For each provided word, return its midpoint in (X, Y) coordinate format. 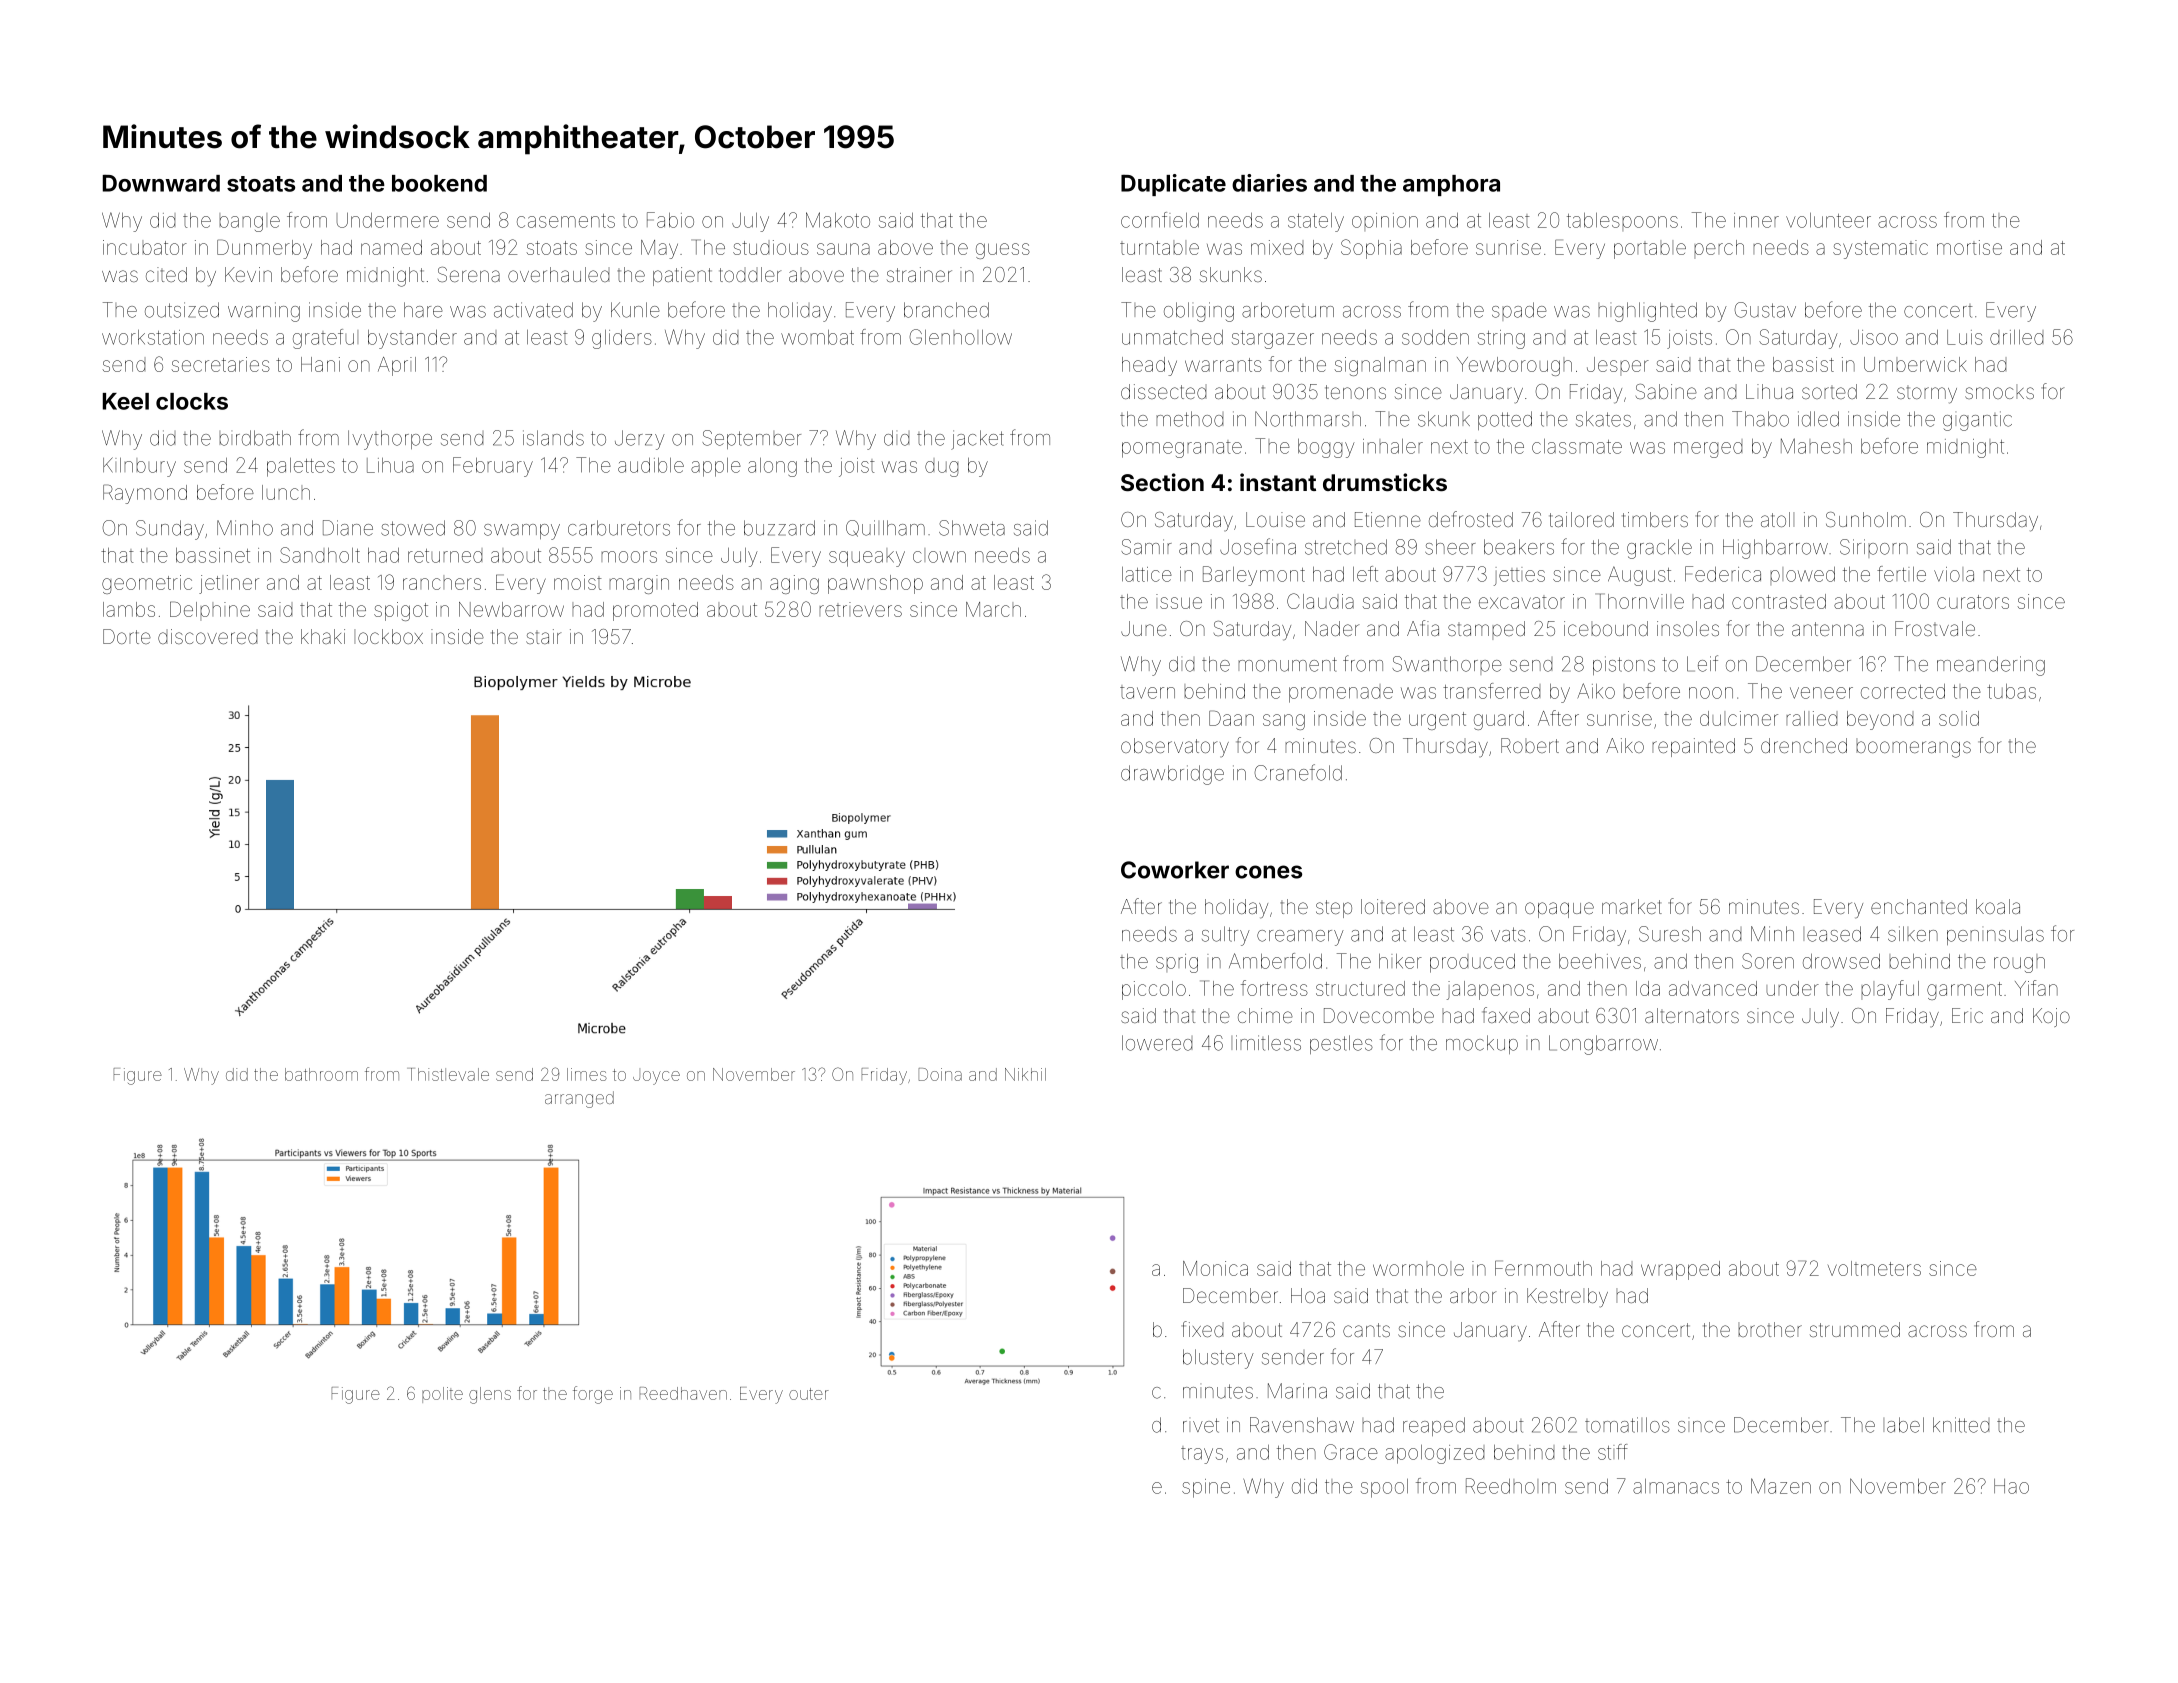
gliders (622, 339)
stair (544, 636)
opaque (1559, 910)
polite (442, 1395)
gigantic (1977, 421)
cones (1268, 872)
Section (1162, 482)
